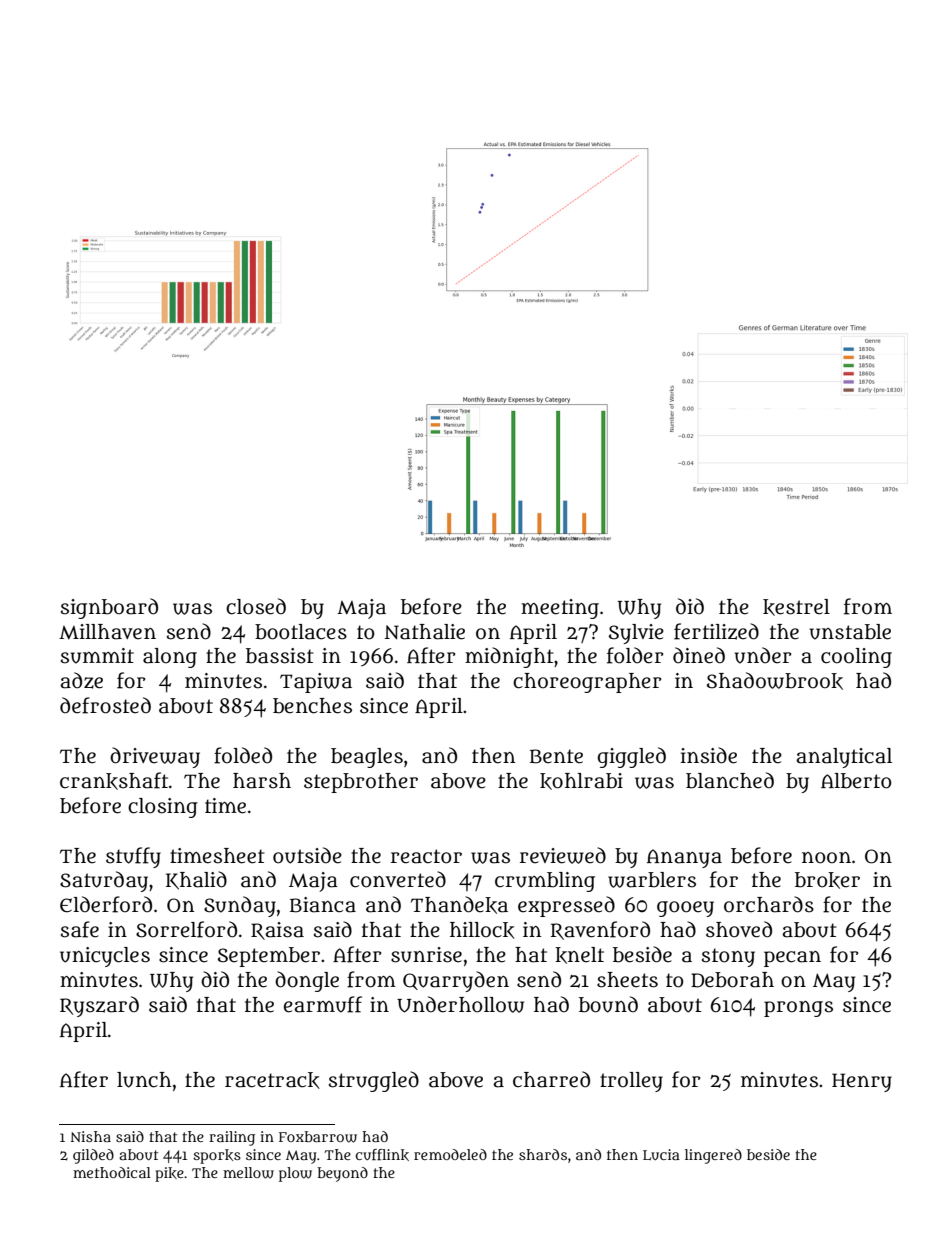 Image resolution: width=952 pixels, height=1233 pixels. What do you see at coordinates (109, 608) in the document?
I see `signboard` at bounding box center [109, 608].
